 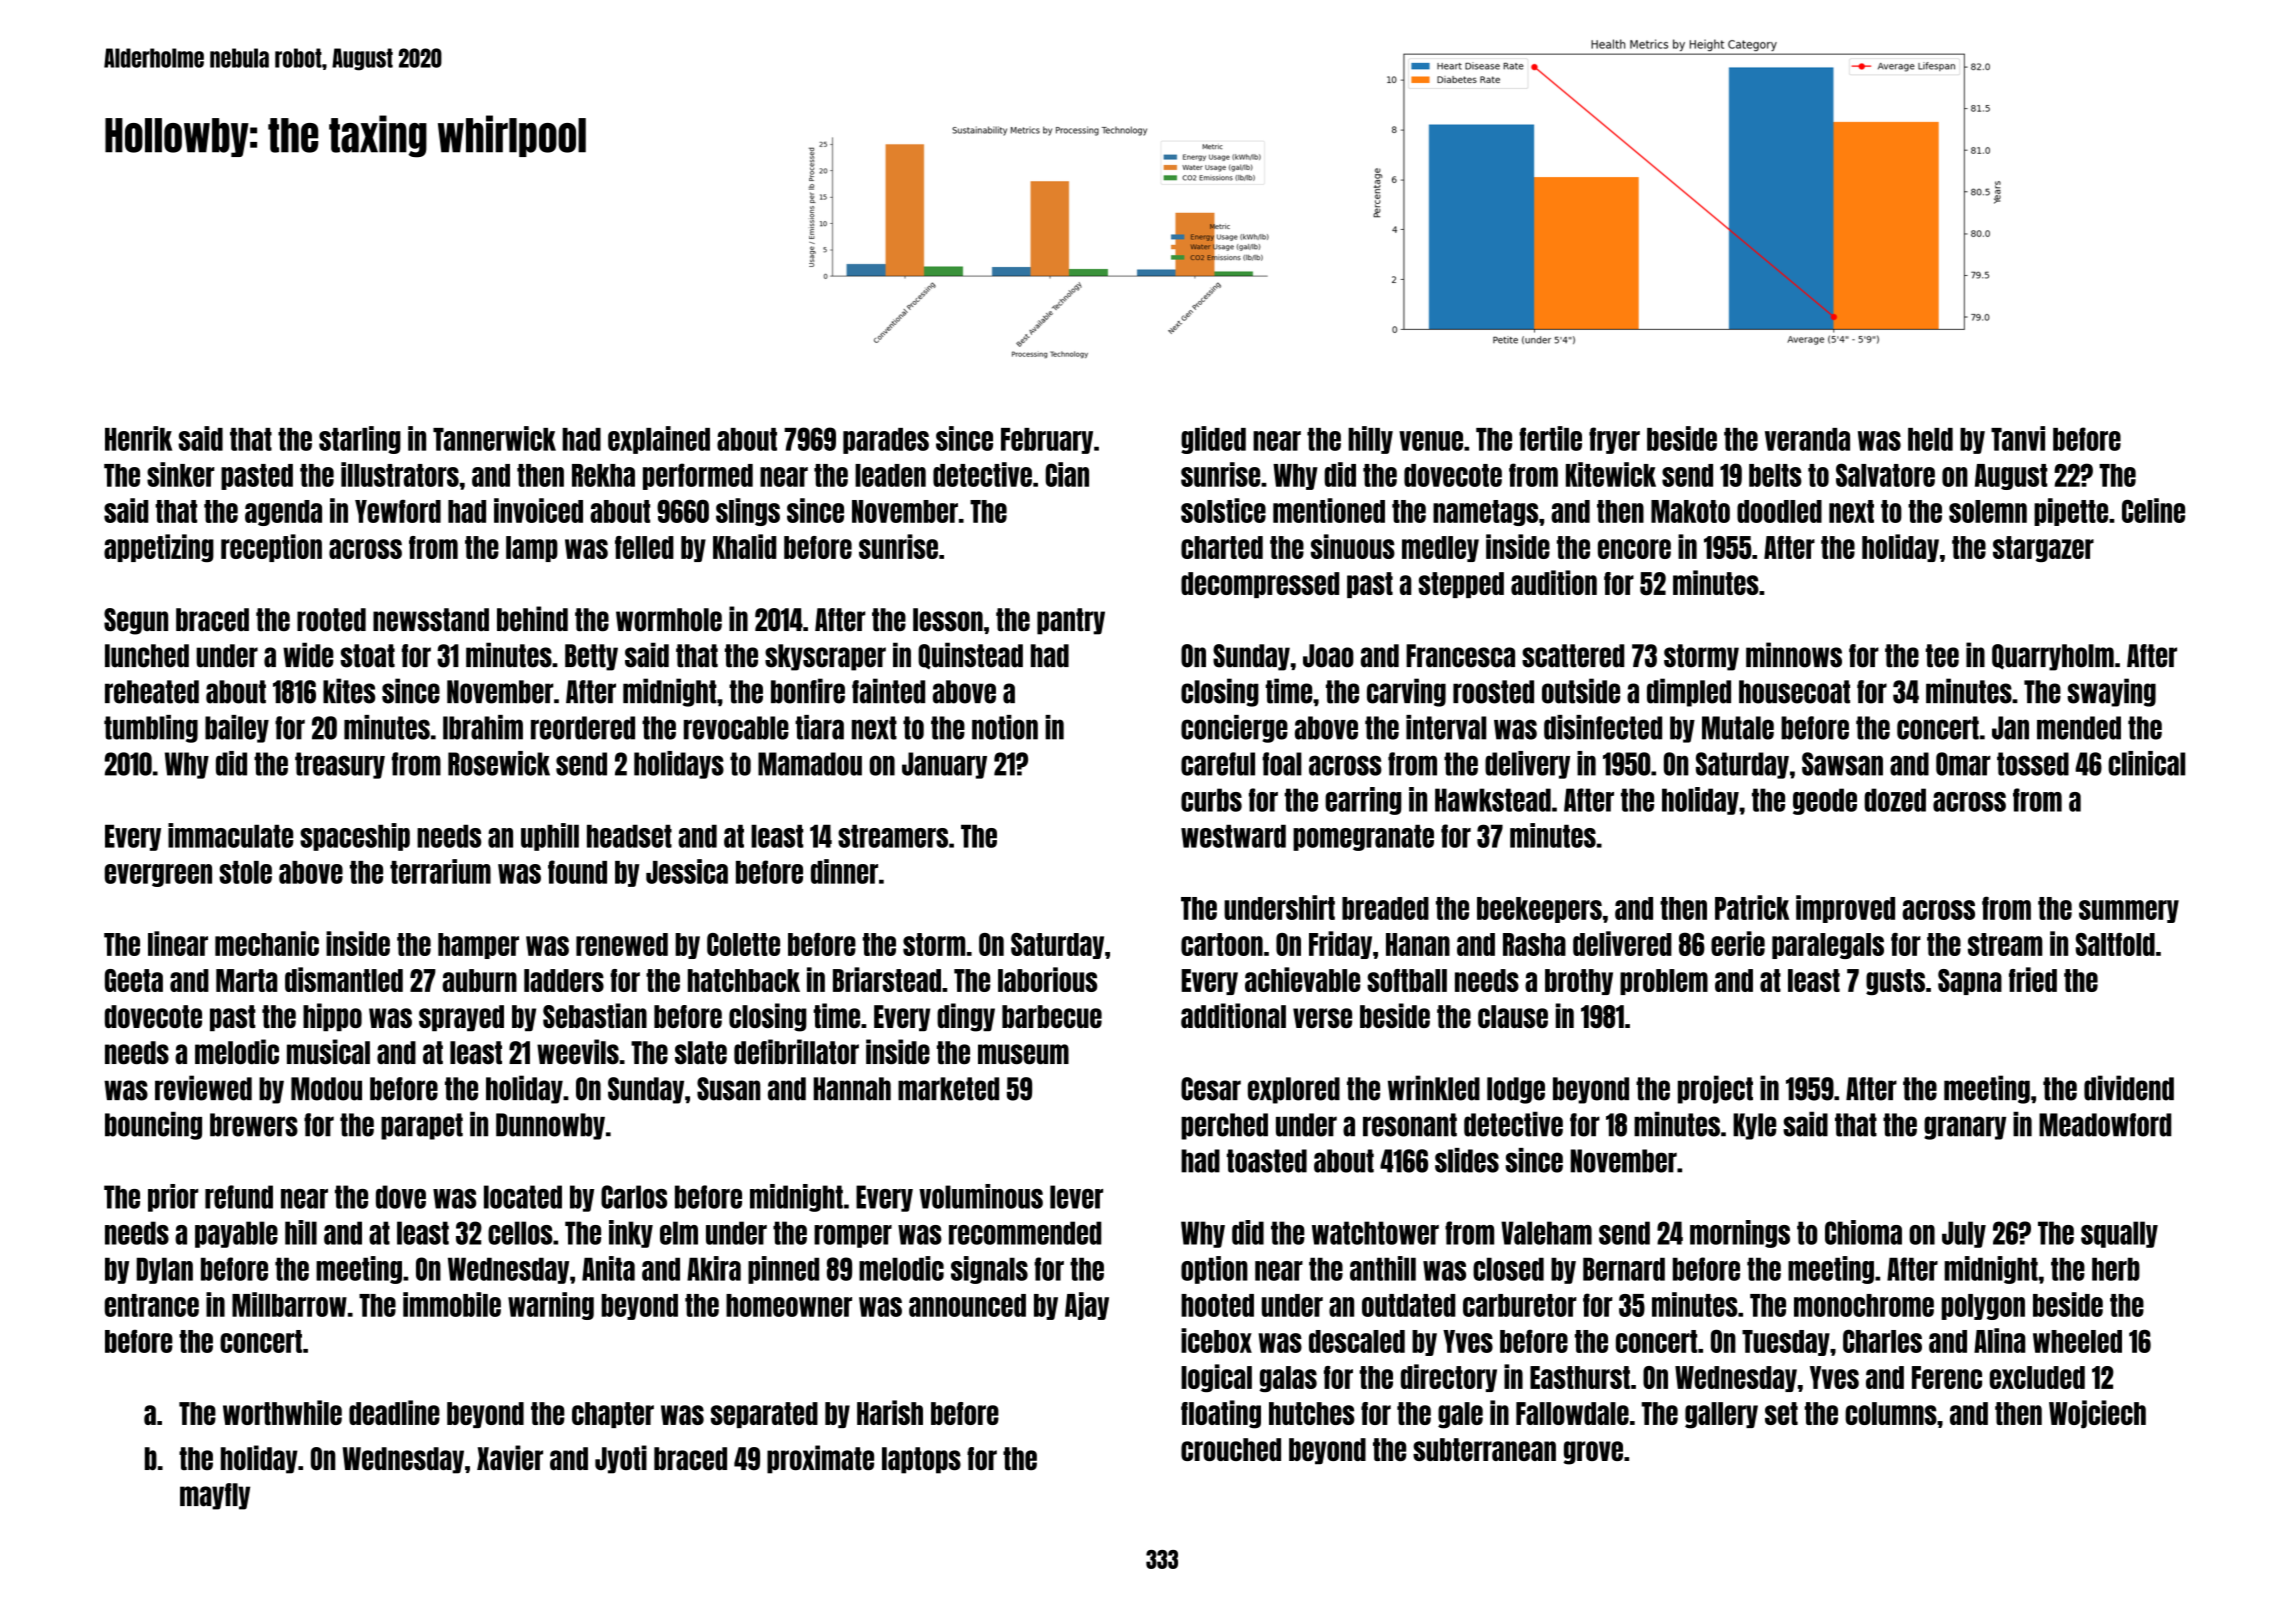 I want to click on mayfly, so click(x=215, y=1496).
